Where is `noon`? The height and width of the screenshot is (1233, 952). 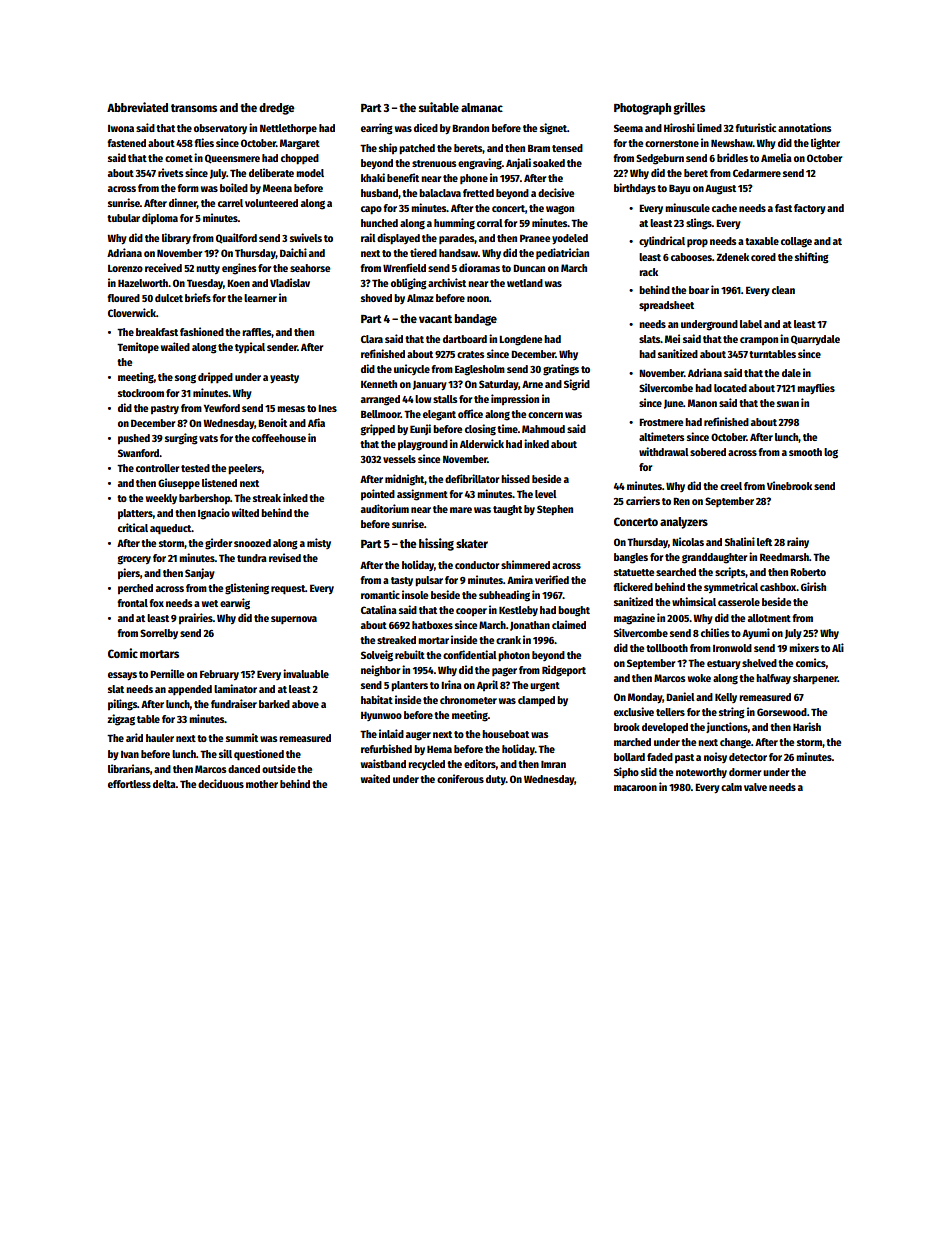
noon is located at coordinates (478, 299).
